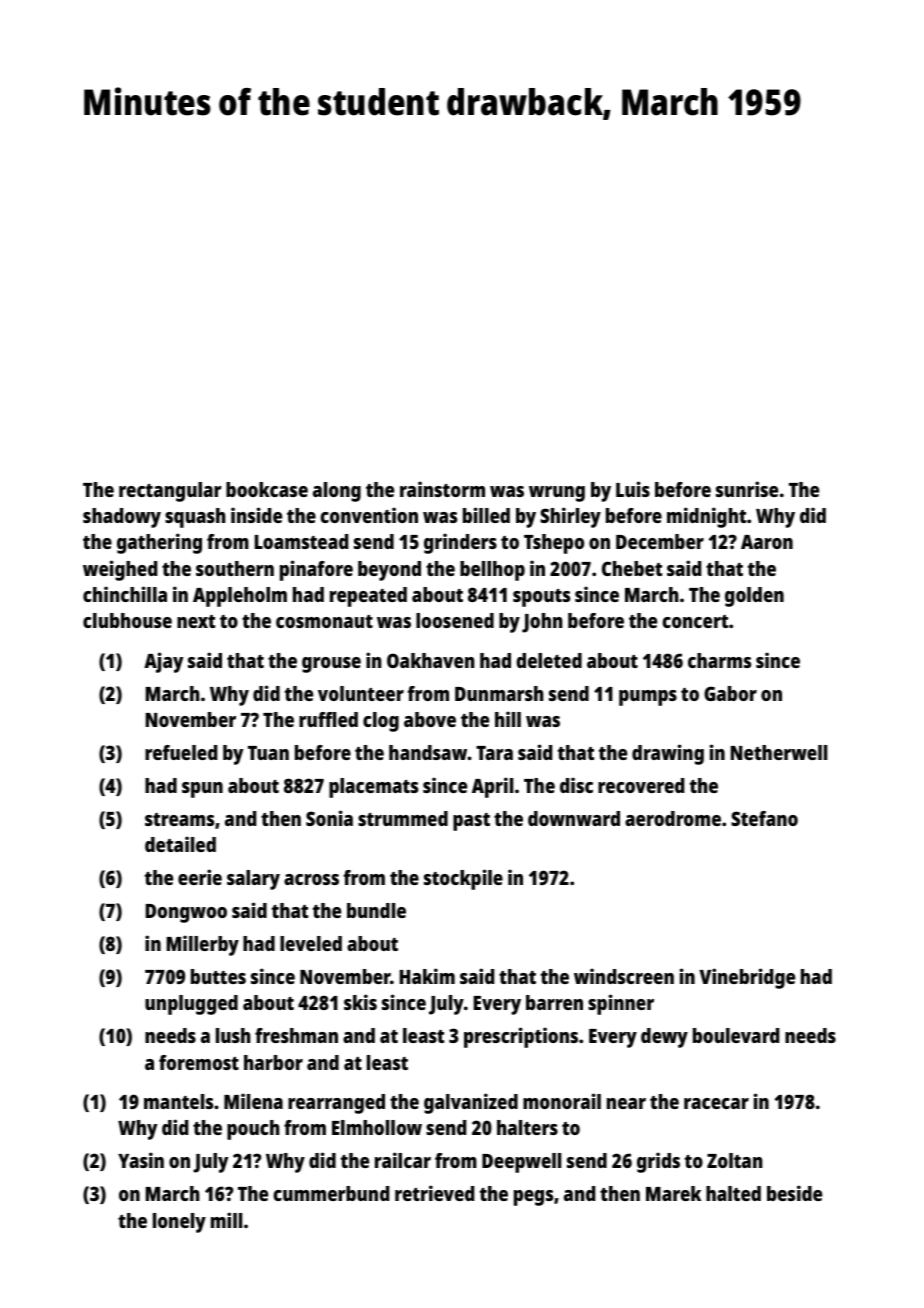 This screenshot has height=1308, width=924. I want to click on boulevard, so click(736, 1035).
